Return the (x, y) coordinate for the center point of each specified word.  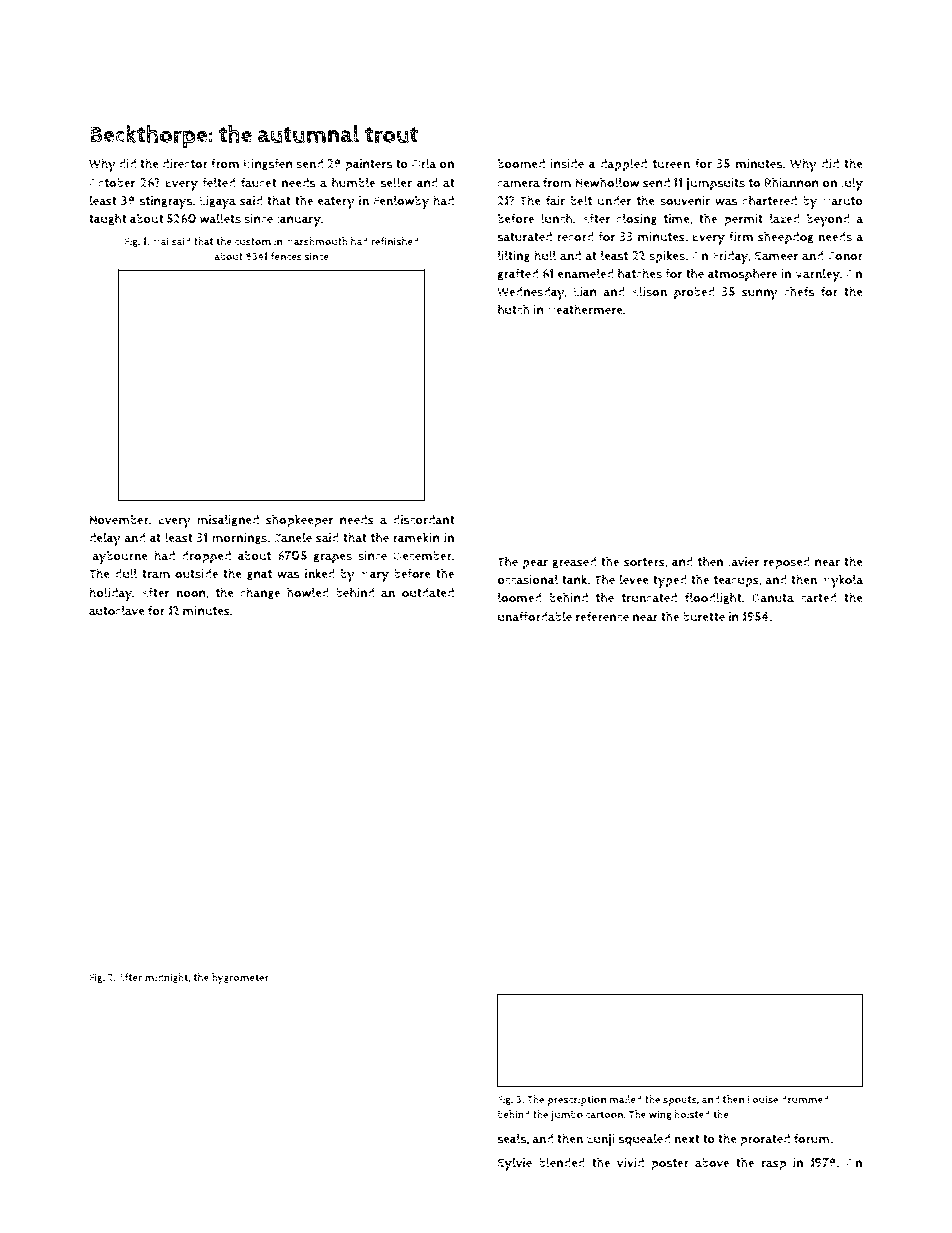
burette (704, 617)
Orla (423, 163)
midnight (166, 978)
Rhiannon (792, 182)
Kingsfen (268, 164)
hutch (514, 309)
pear (535, 564)
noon (191, 594)
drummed (805, 1099)
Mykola (842, 581)
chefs (799, 291)
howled (308, 592)
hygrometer (240, 979)
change (260, 593)
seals (511, 1138)
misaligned (228, 520)
